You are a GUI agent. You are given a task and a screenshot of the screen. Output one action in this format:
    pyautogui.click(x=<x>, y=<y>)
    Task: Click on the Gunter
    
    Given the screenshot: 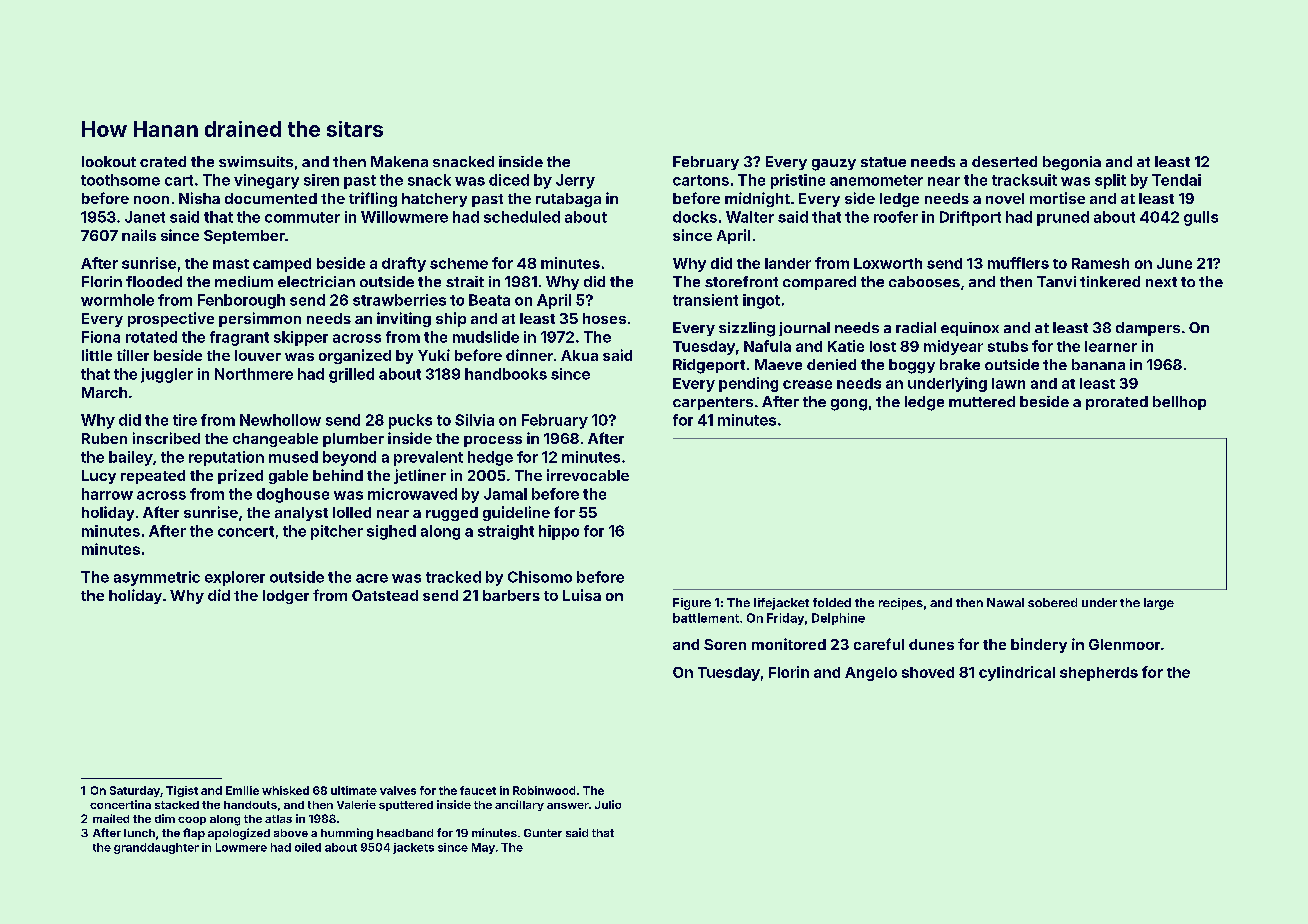 What is the action you would take?
    pyautogui.click(x=543, y=833)
